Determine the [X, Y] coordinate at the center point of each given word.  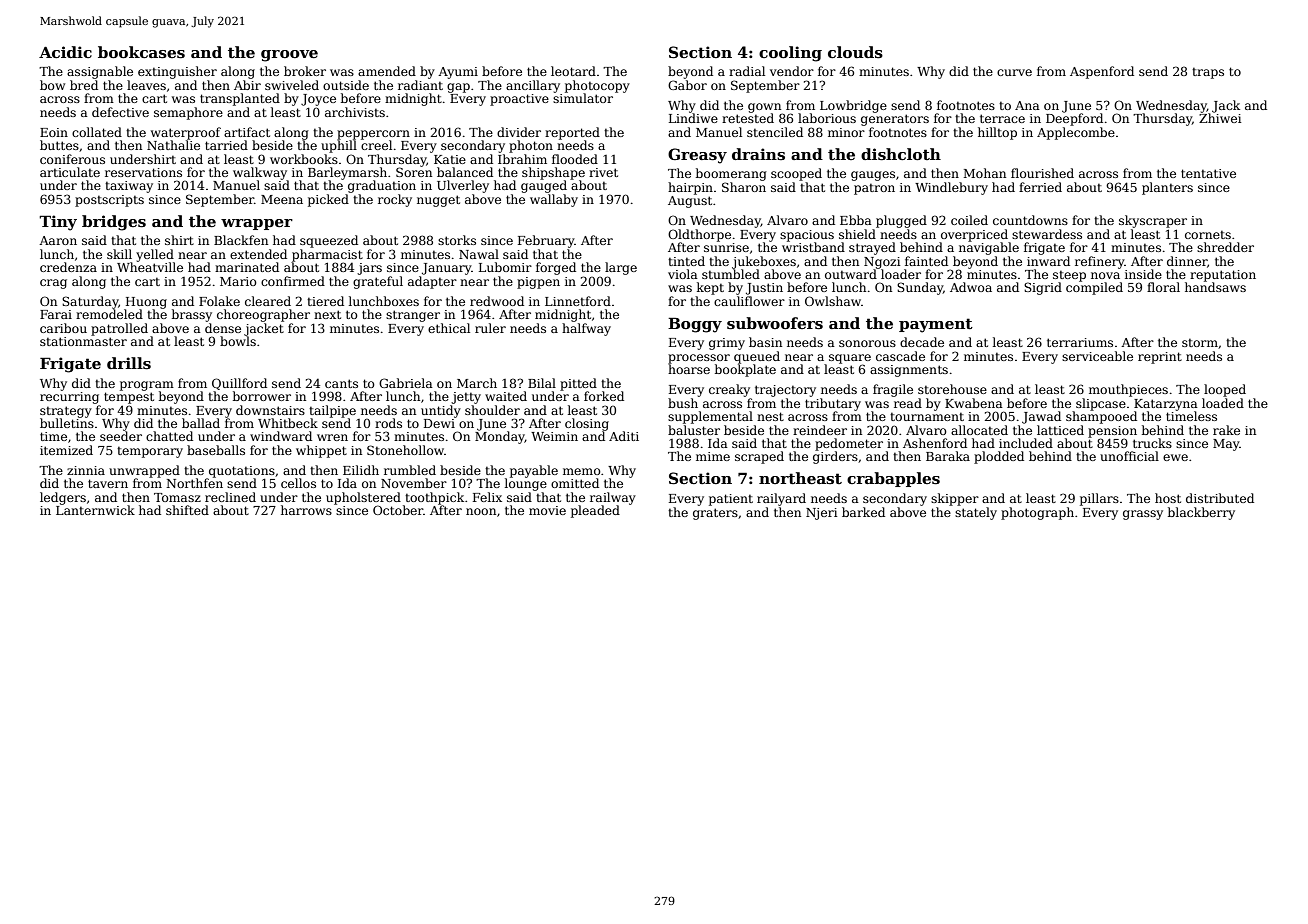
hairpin [690, 188]
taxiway [129, 187]
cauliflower [749, 301]
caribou [63, 328]
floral [1163, 287]
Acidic [65, 52]
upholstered [363, 498]
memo [582, 471]
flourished [1042, 173]
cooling [790, 54]
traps [1208, 73]
